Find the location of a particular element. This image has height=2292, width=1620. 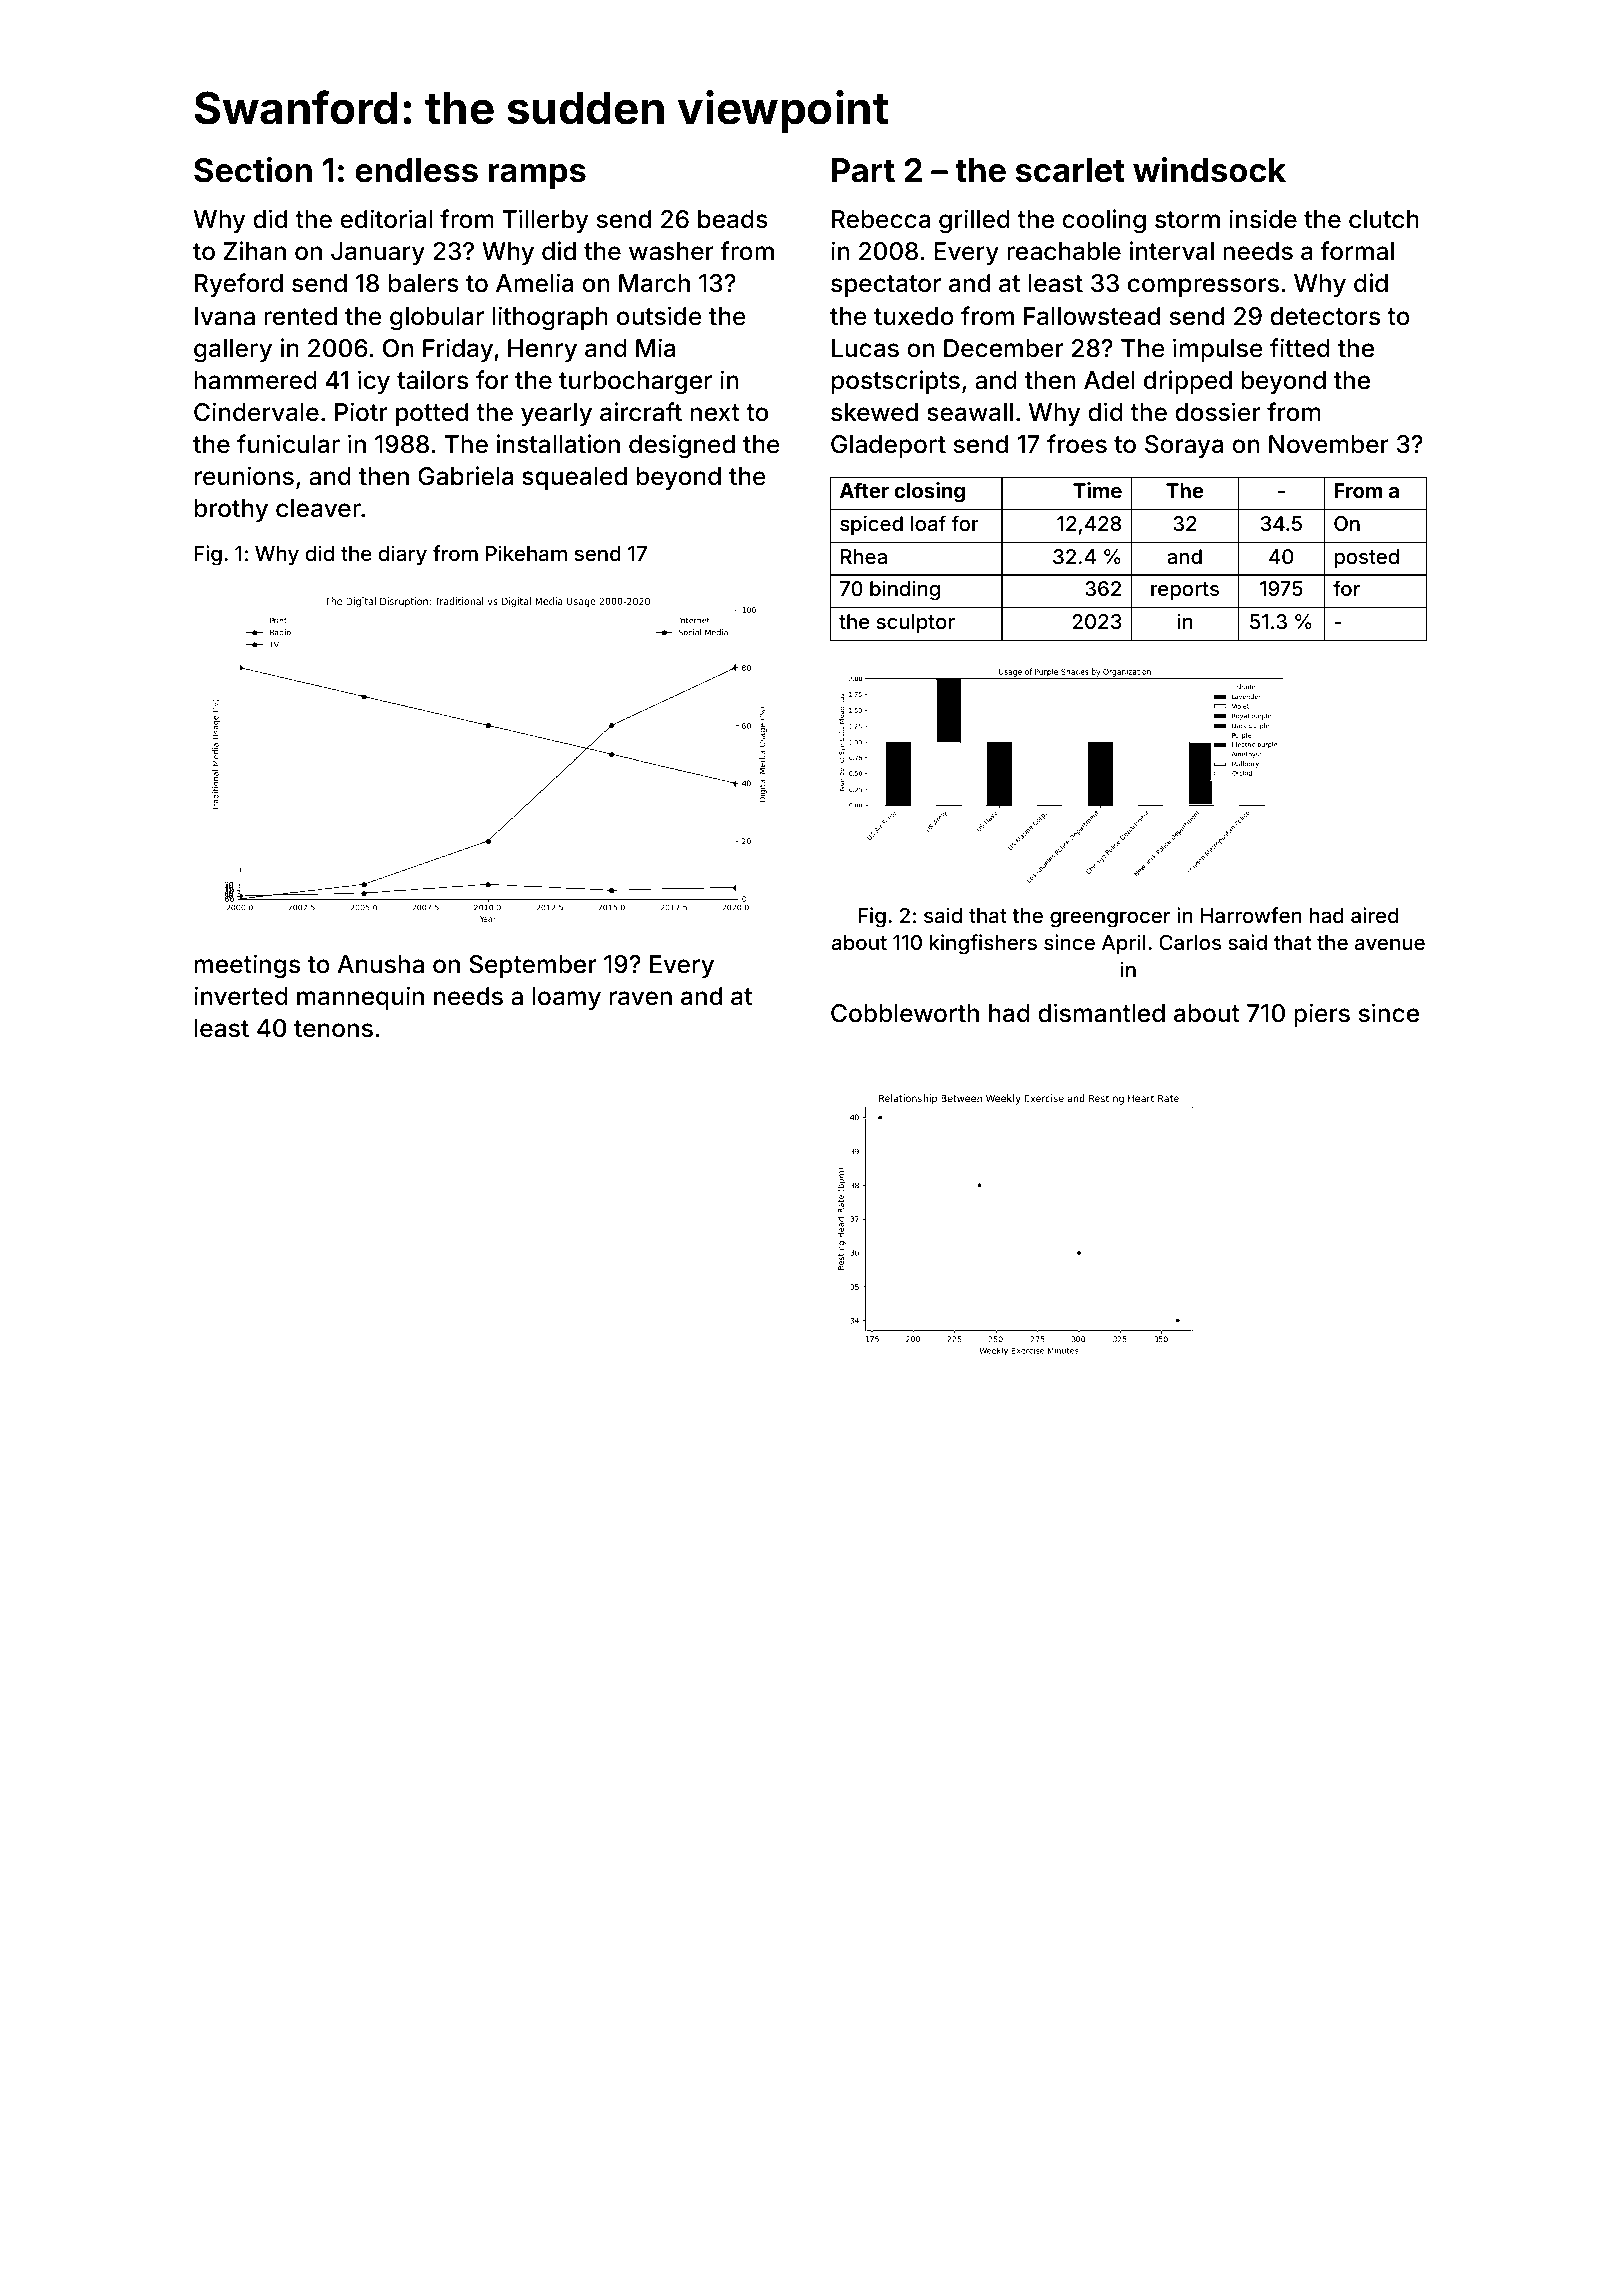

storm is located at coordinates (1187, 220).
